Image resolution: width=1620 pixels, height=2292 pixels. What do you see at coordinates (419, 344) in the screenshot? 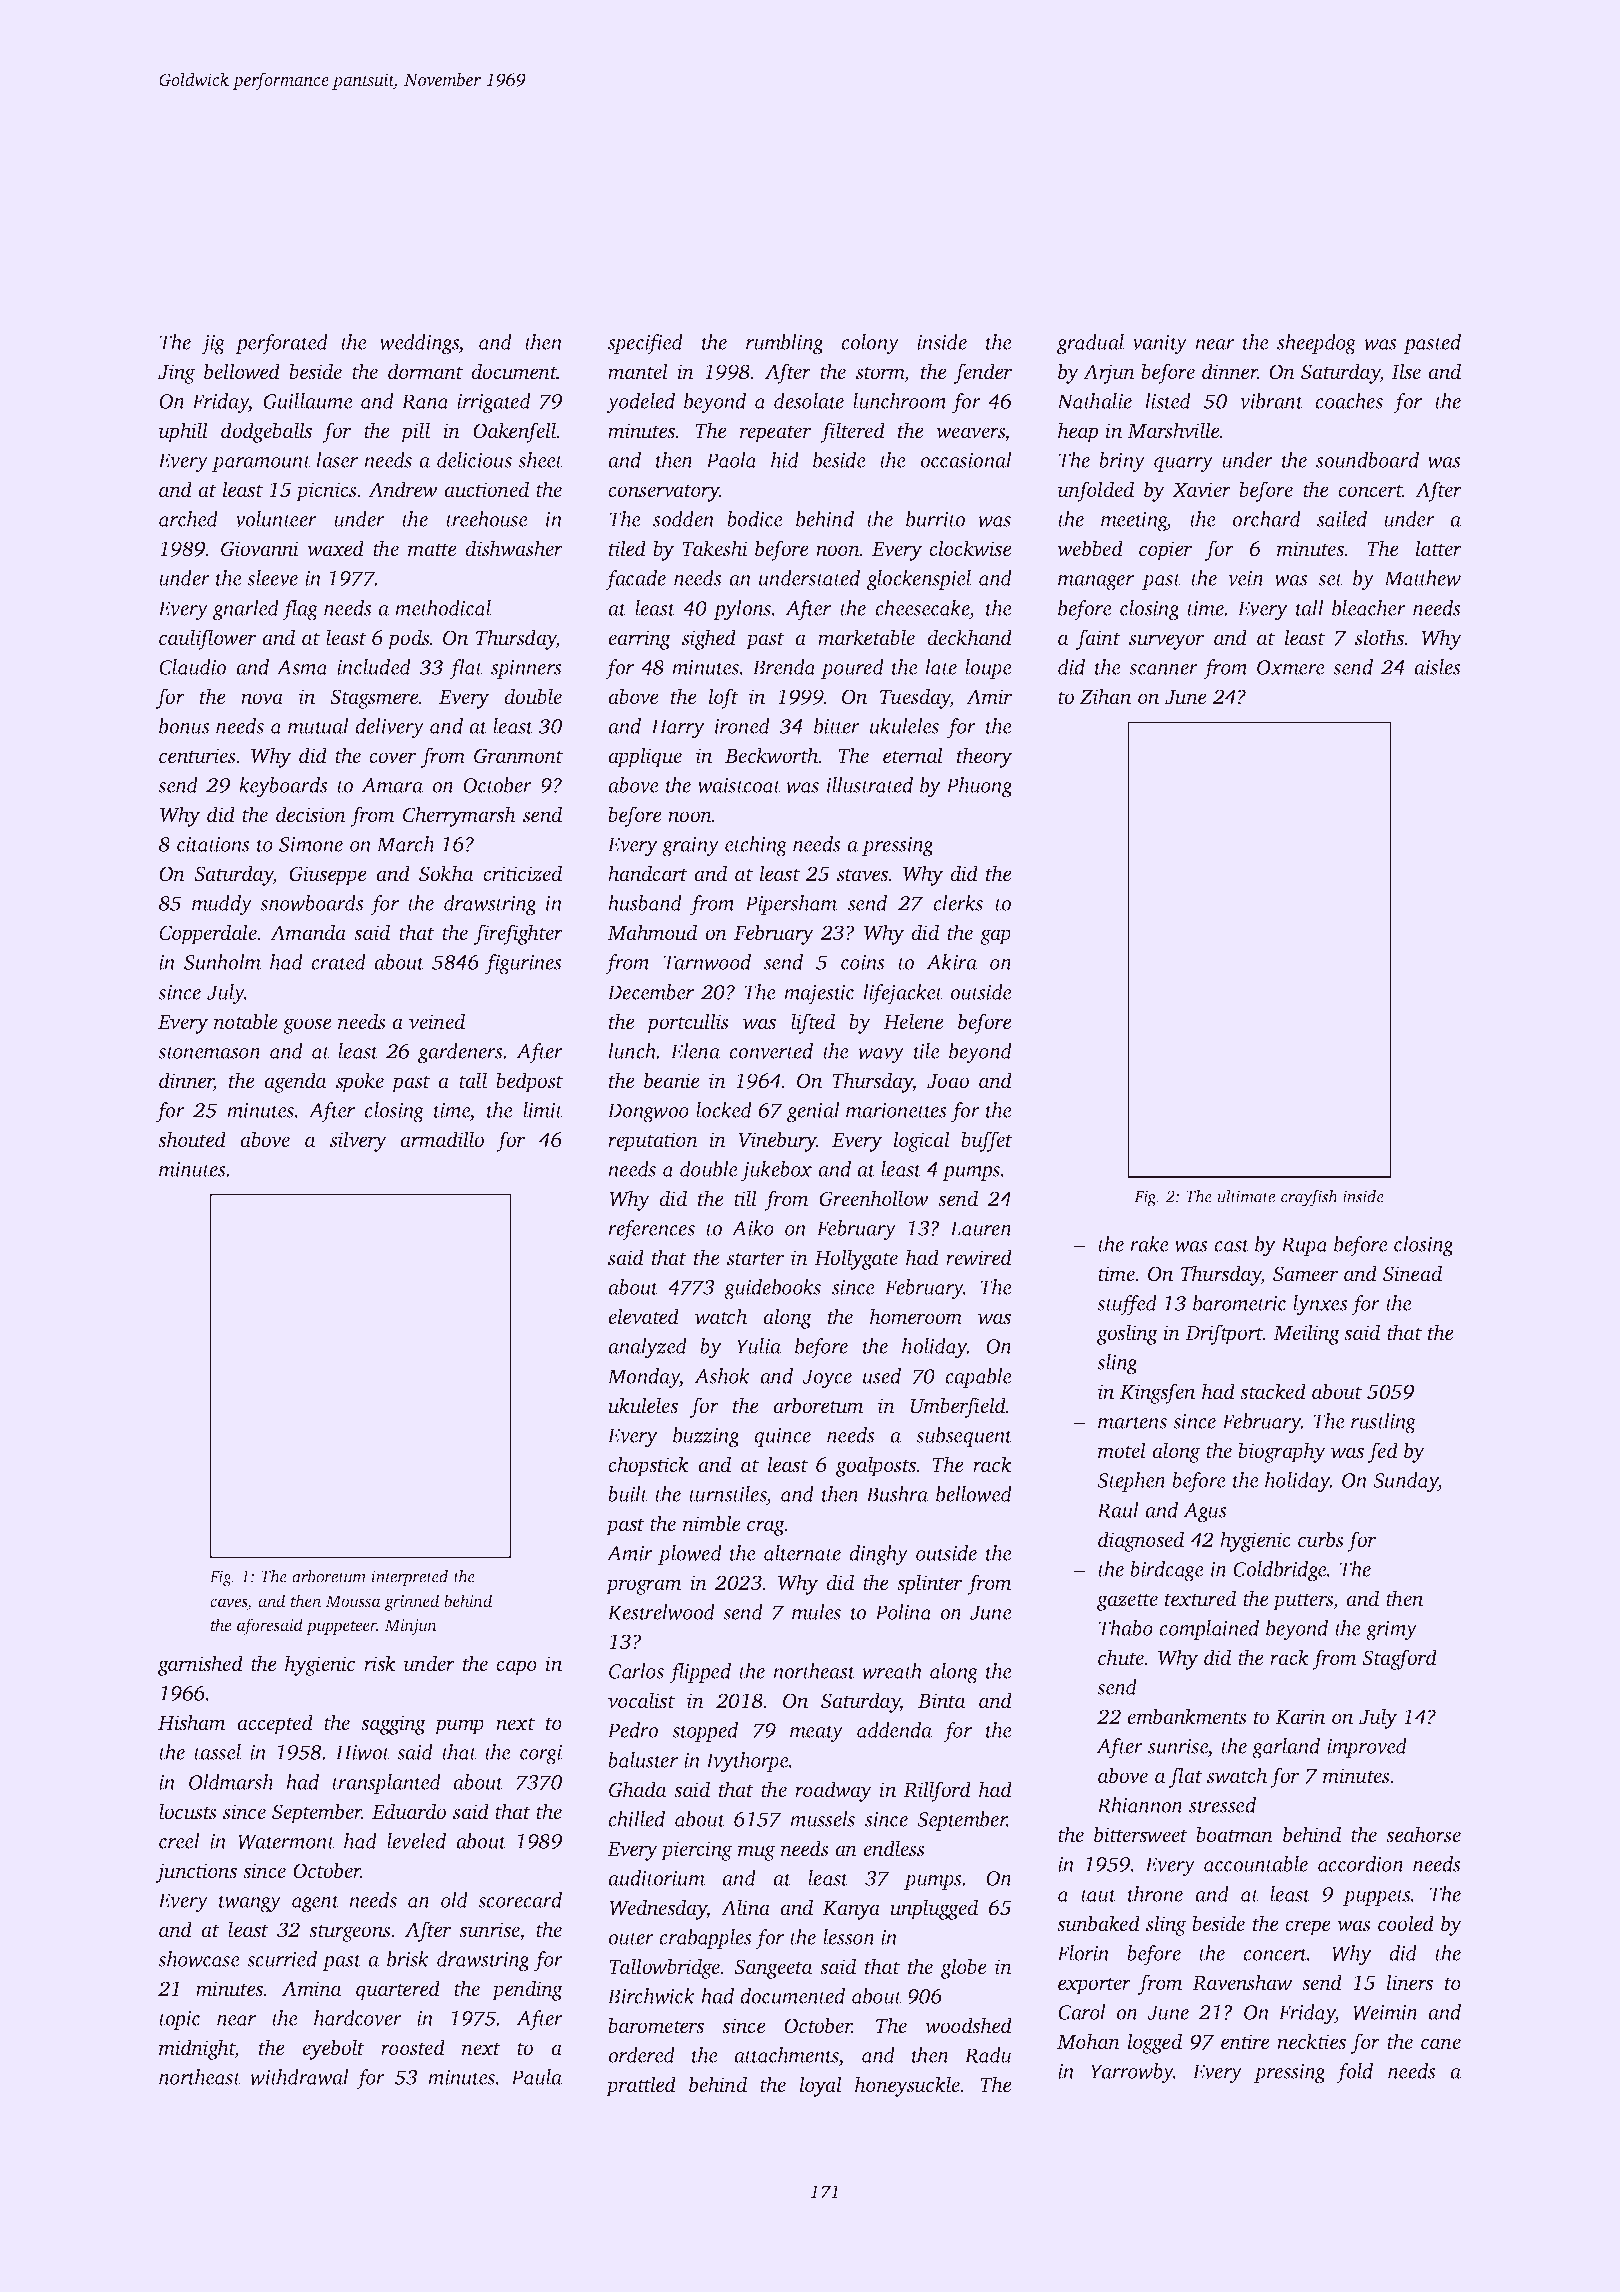
I see `weddings` at bounding box center [419, 344].
